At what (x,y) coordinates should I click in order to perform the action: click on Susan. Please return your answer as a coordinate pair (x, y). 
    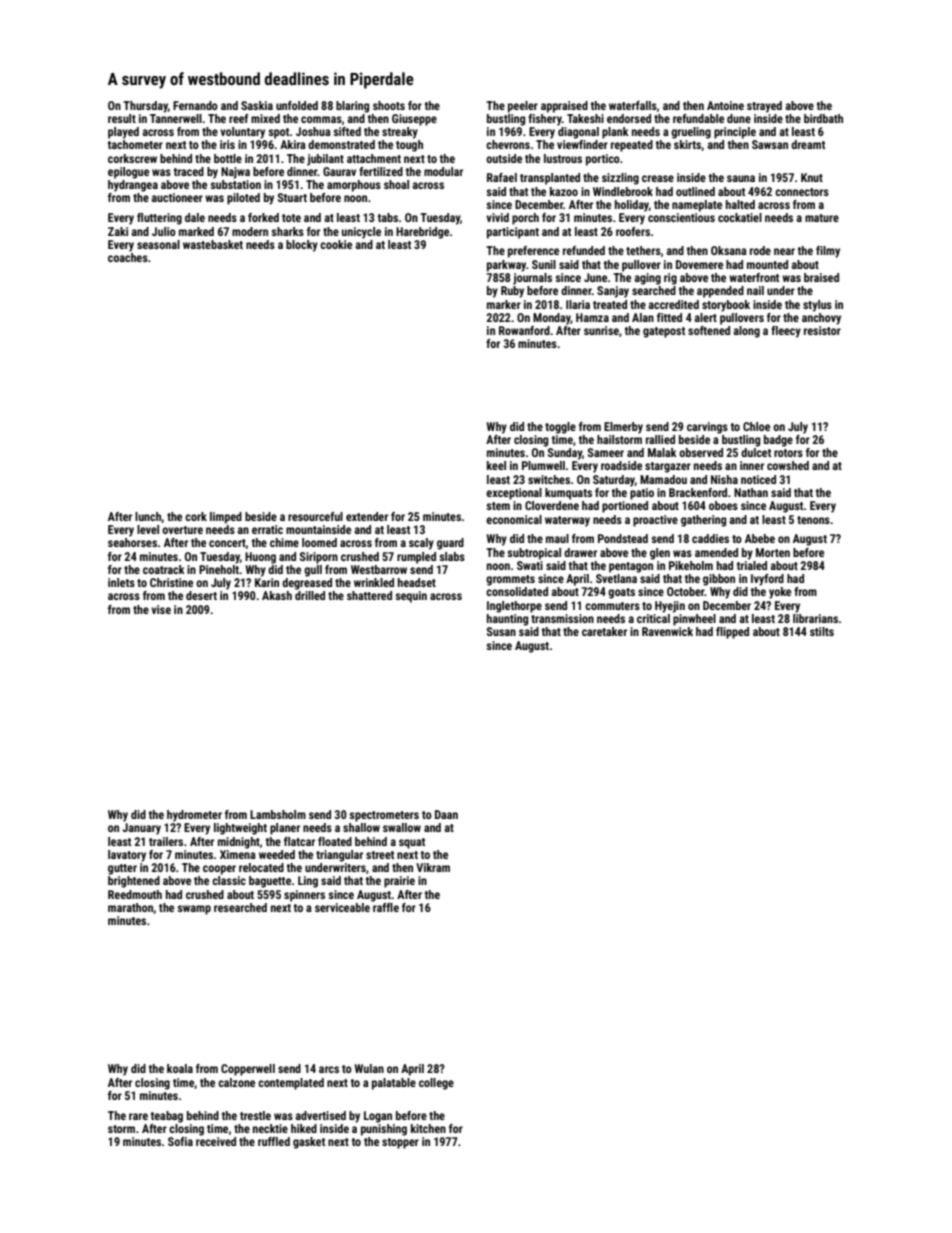
    Looking at the image, I should click on (501, 631).
